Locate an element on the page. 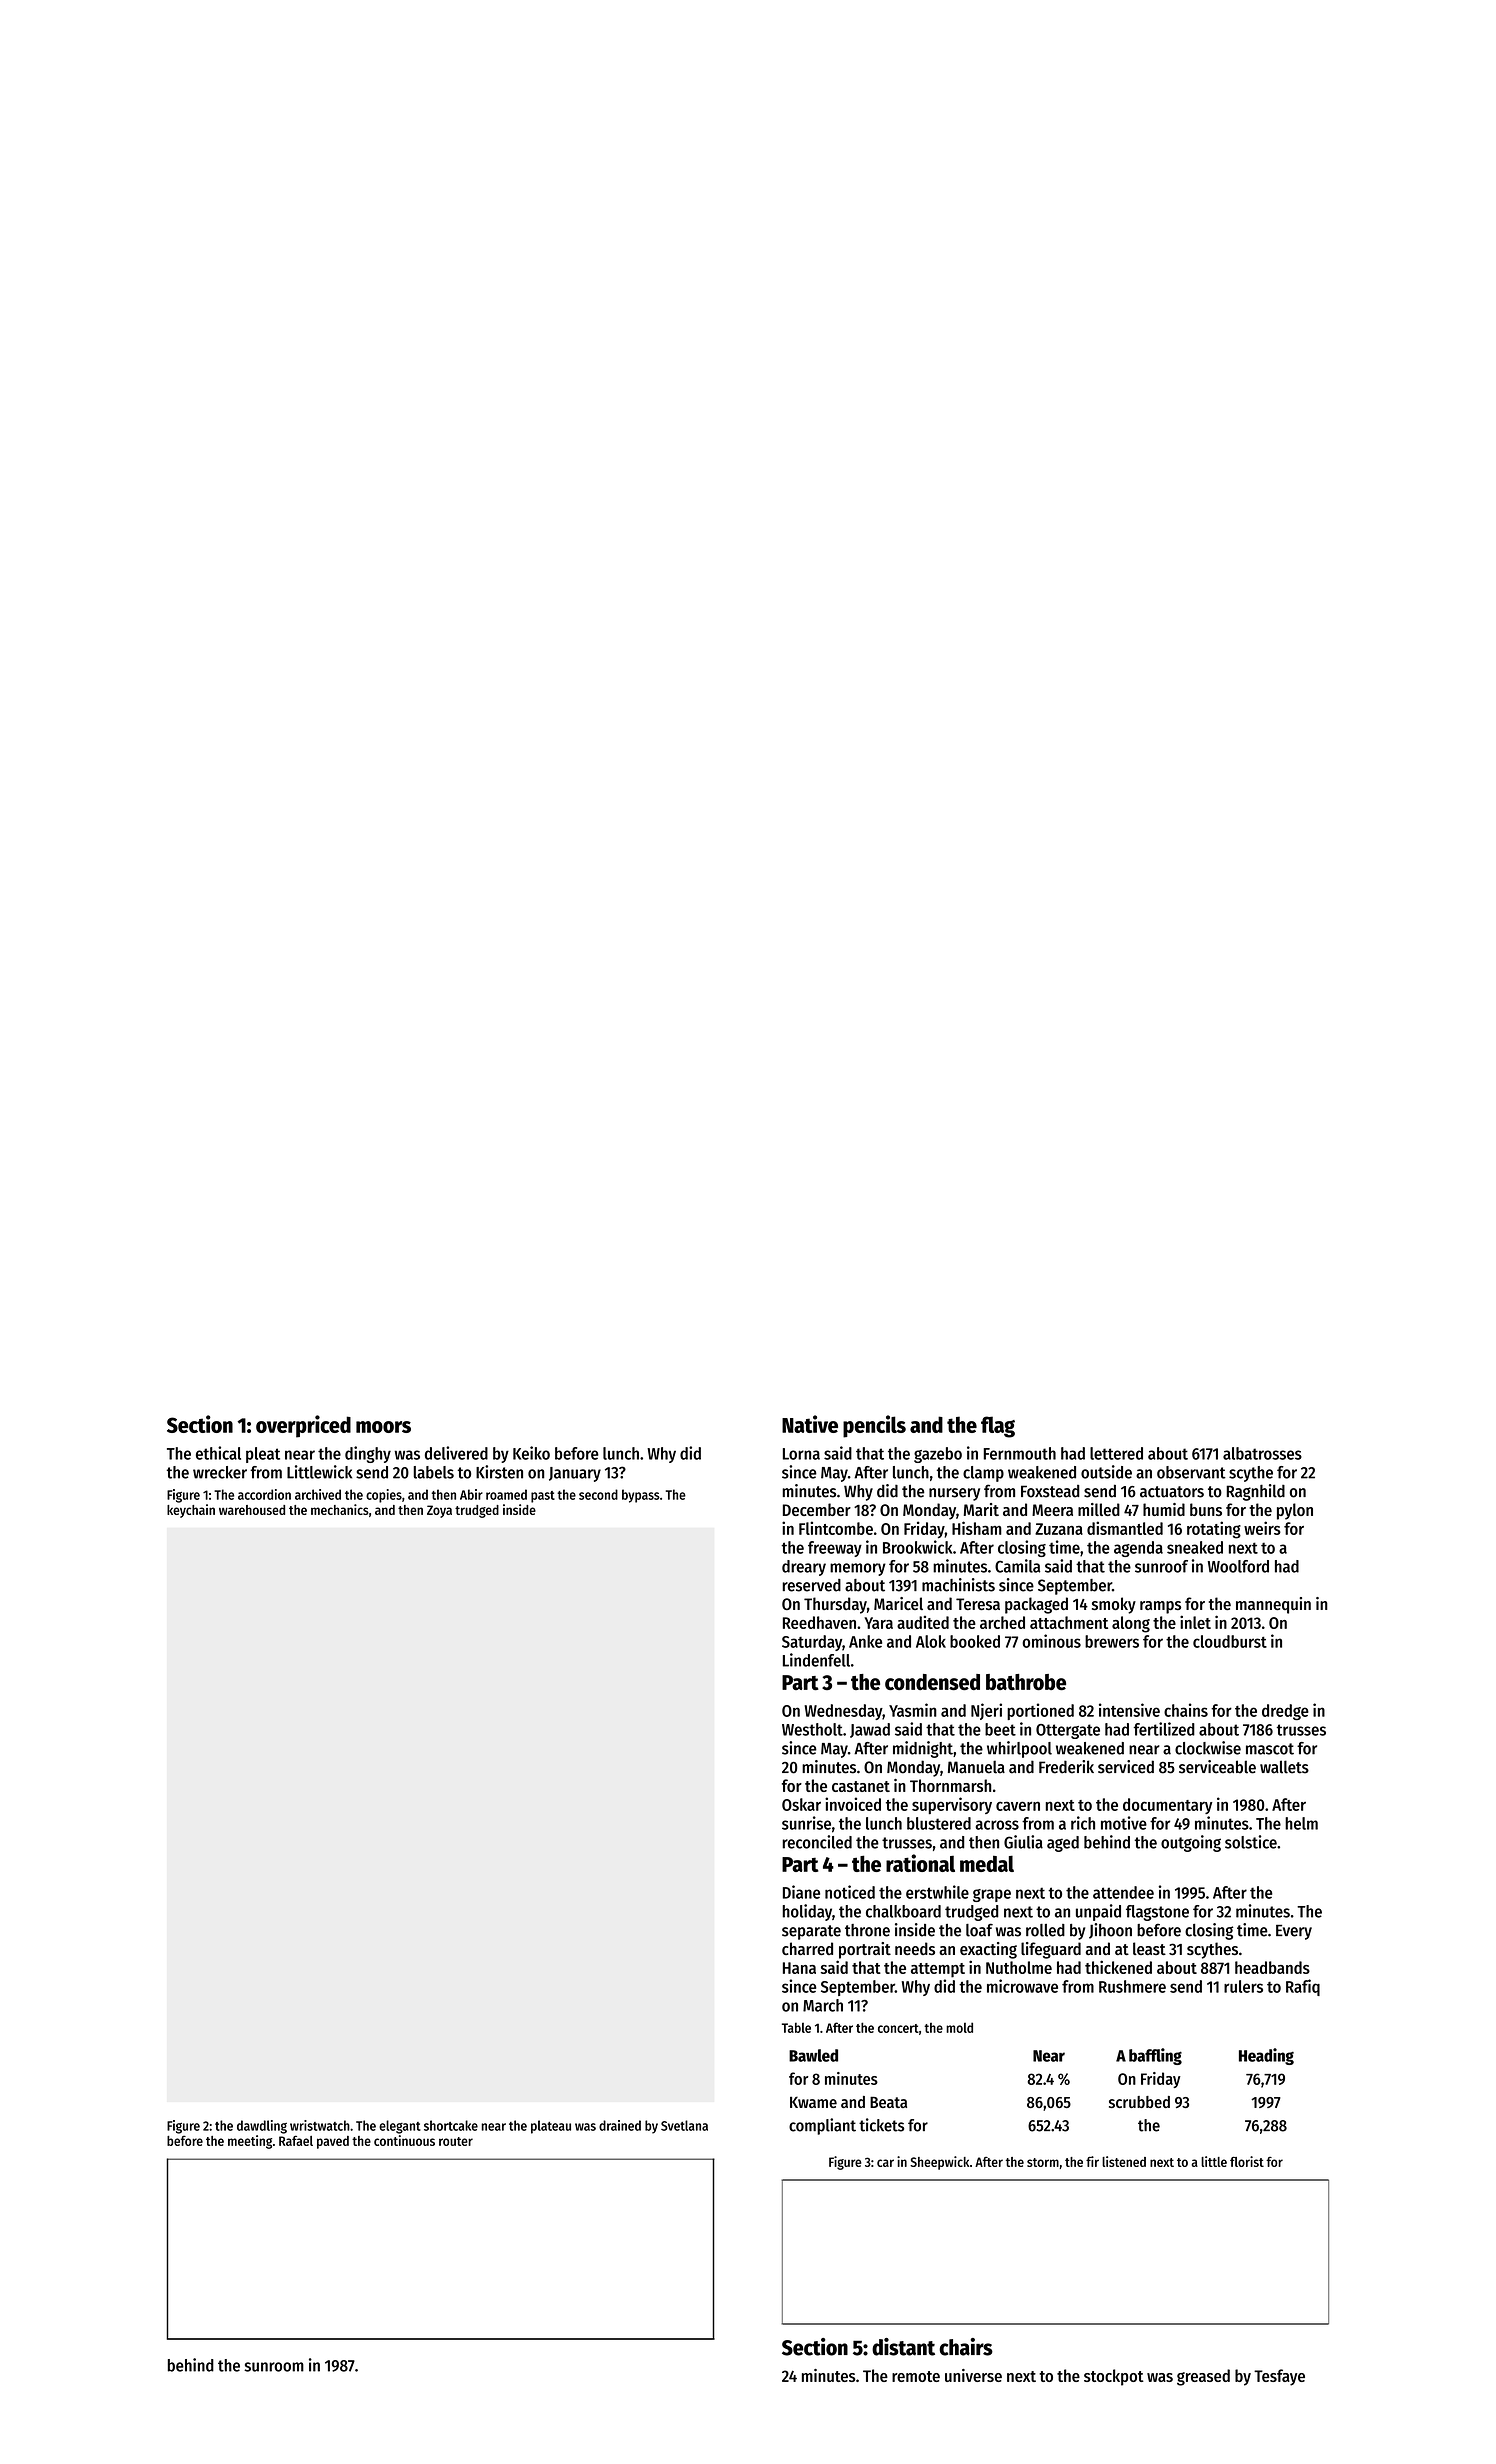 This page has height=2464, width=1496. albatrosses is located at coordinates (1262, 1453).
